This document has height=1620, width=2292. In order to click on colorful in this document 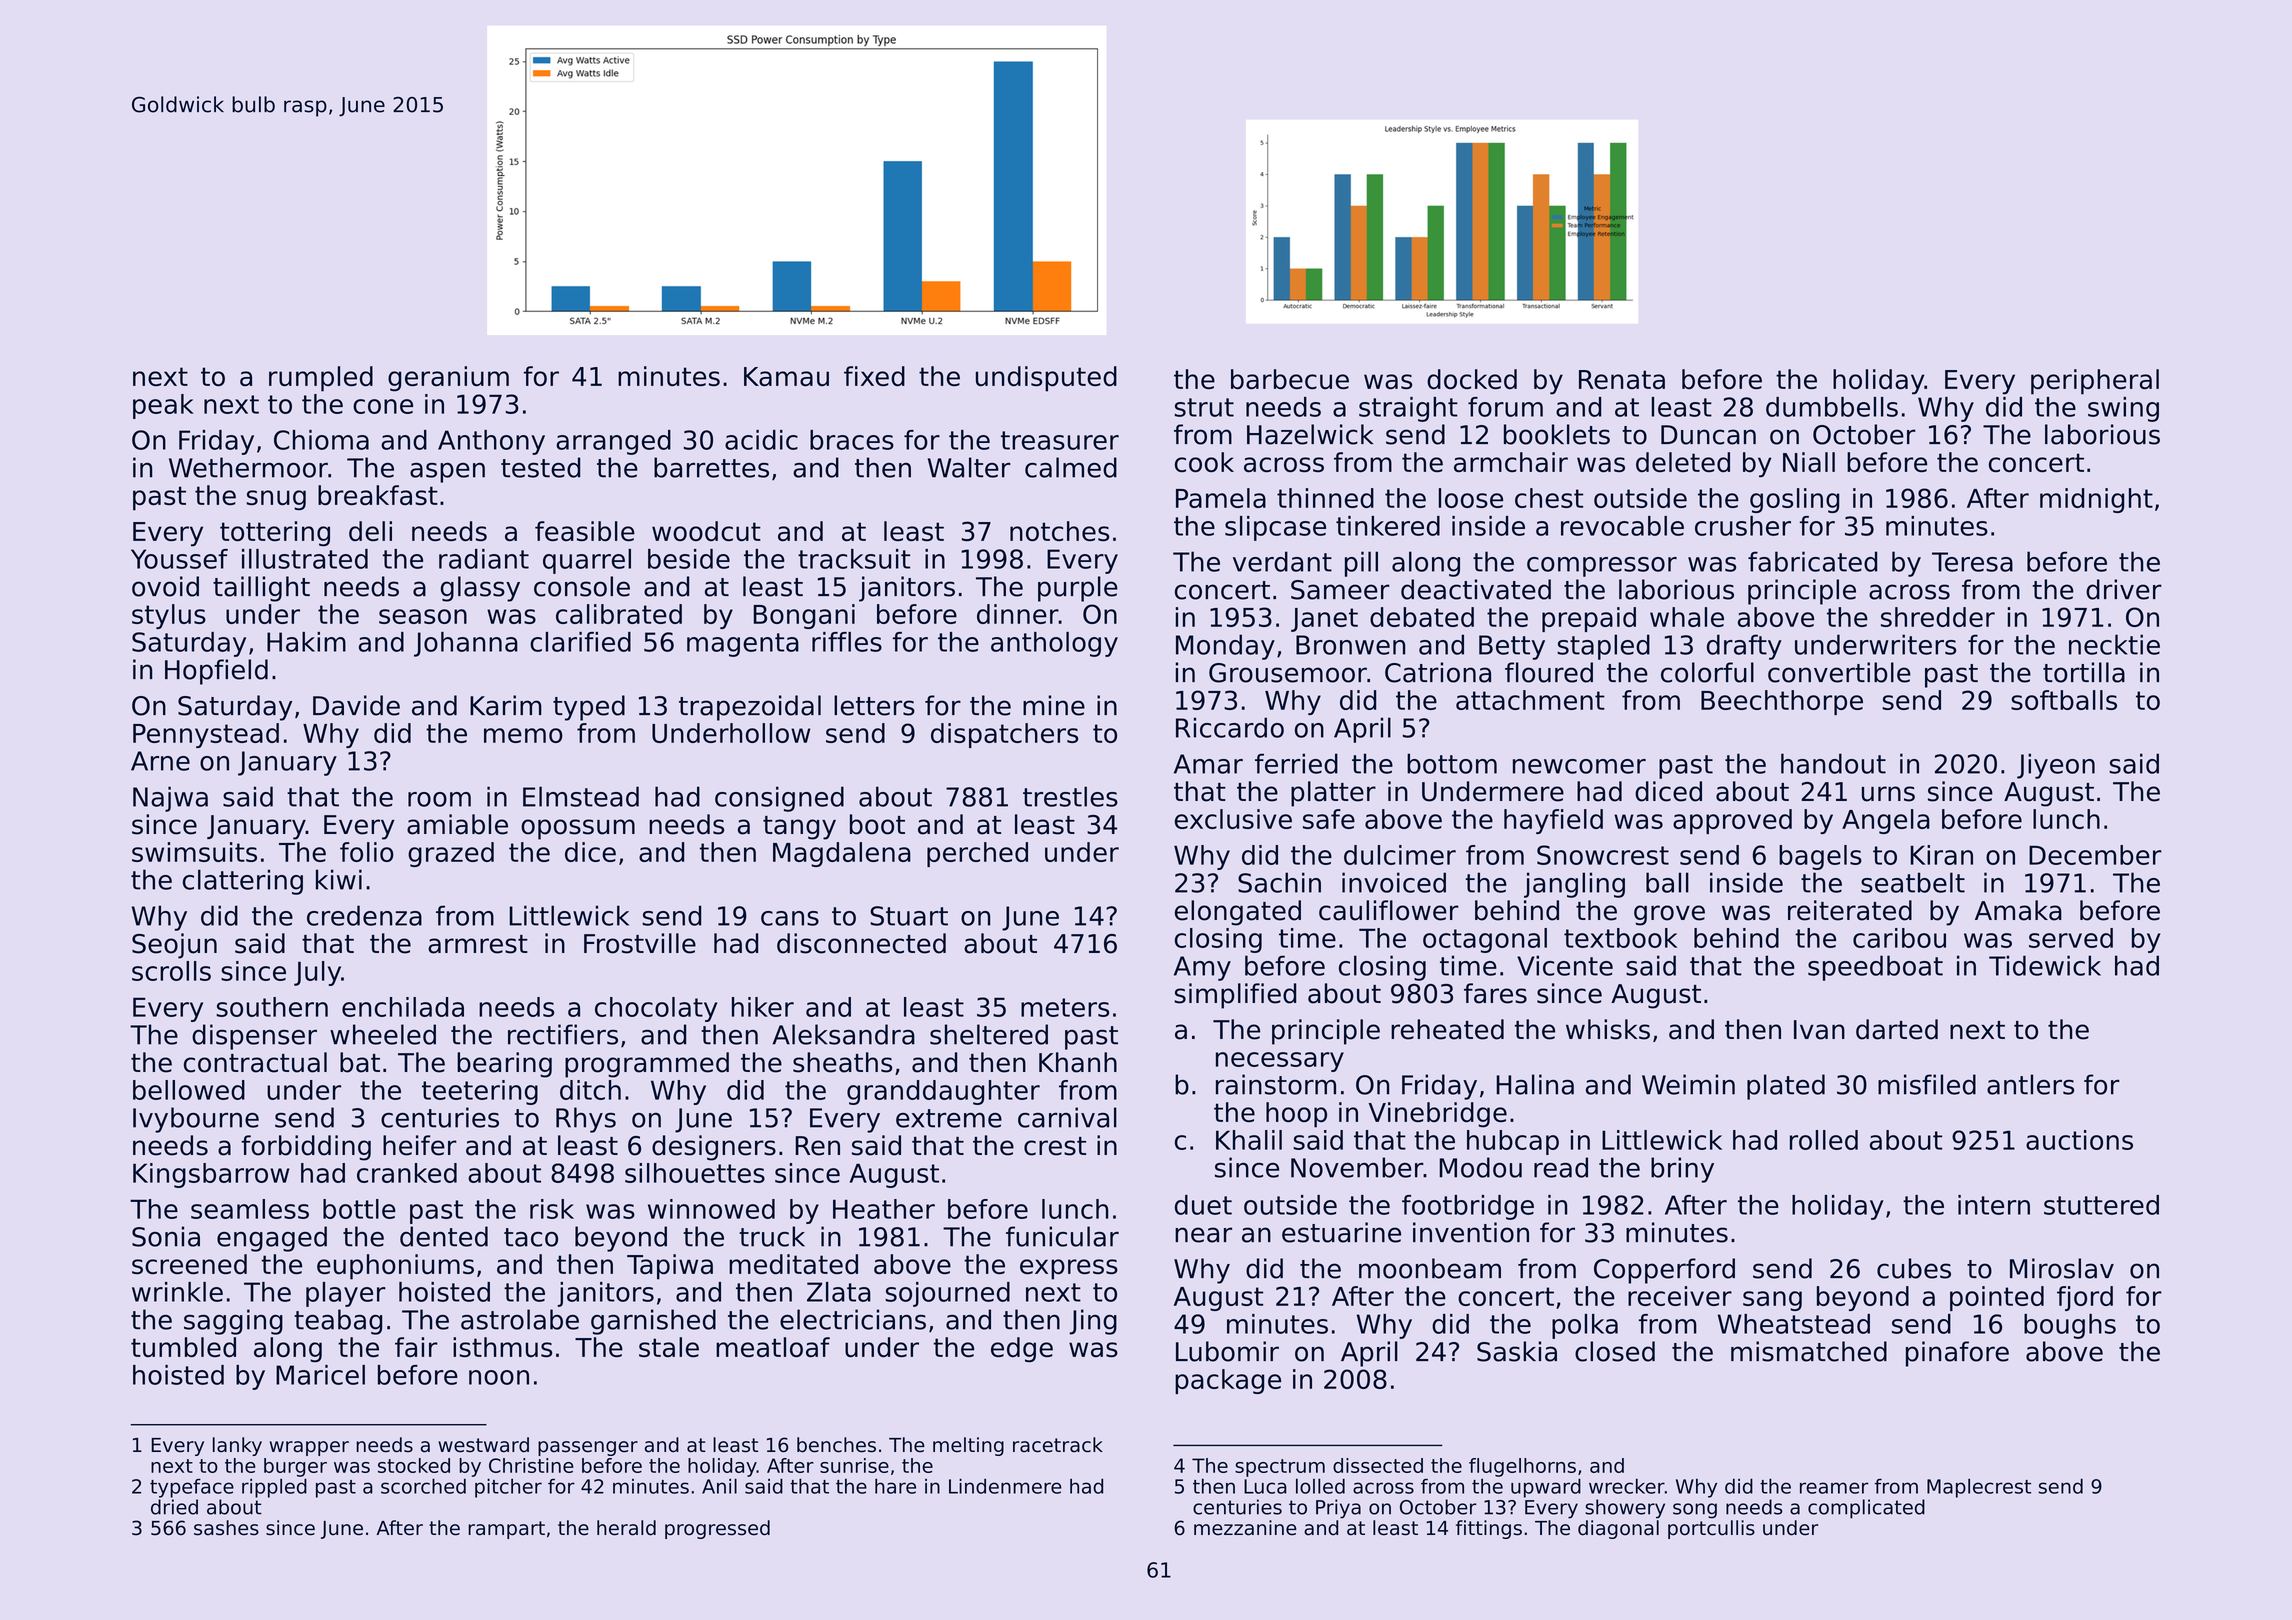, I will do `click(1707, 672)`.
